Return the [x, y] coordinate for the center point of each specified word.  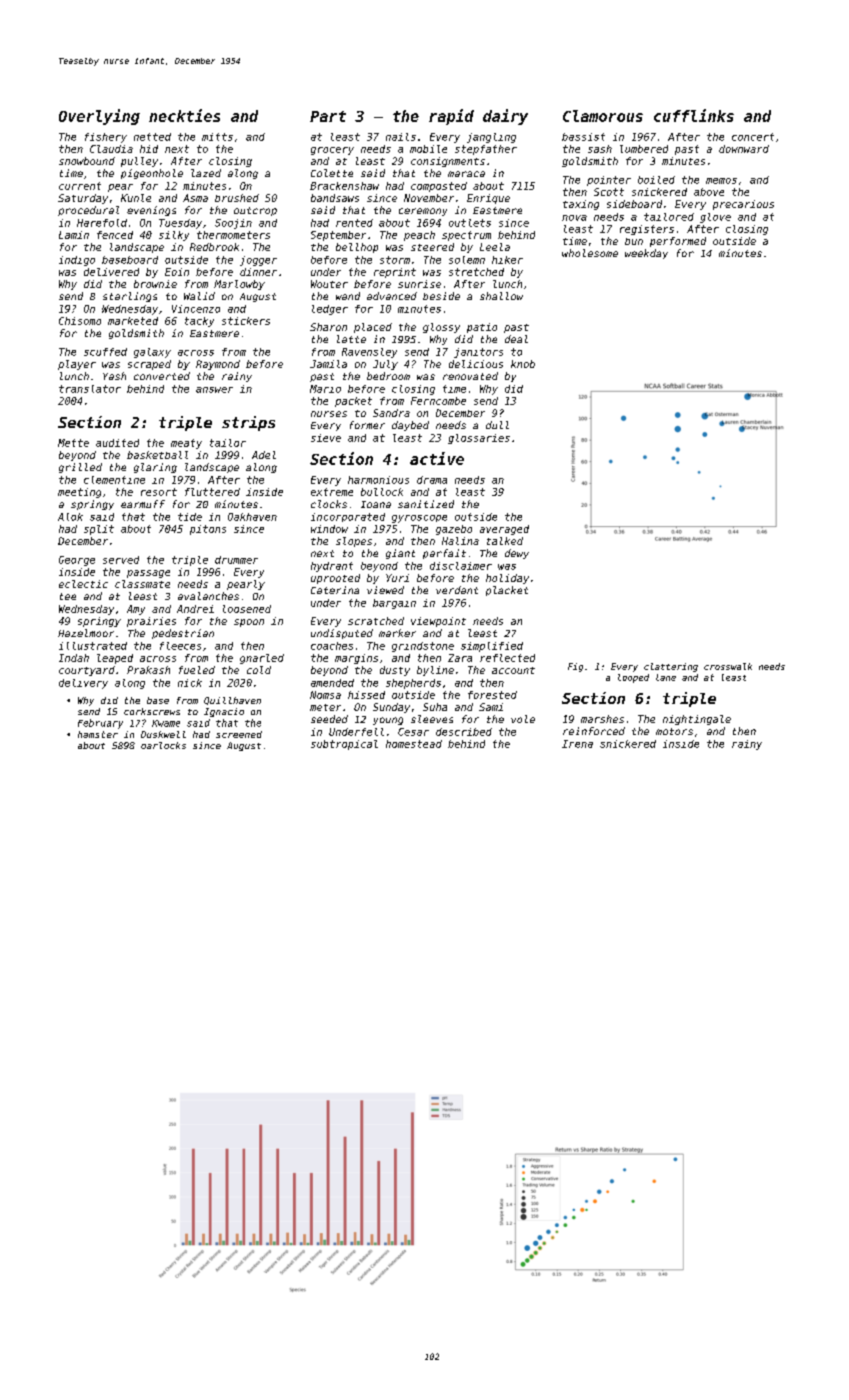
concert [753, 137]
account [513, 670]
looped [633, 678]
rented [354, 223]
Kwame [166, 723]
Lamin [74, 235]
